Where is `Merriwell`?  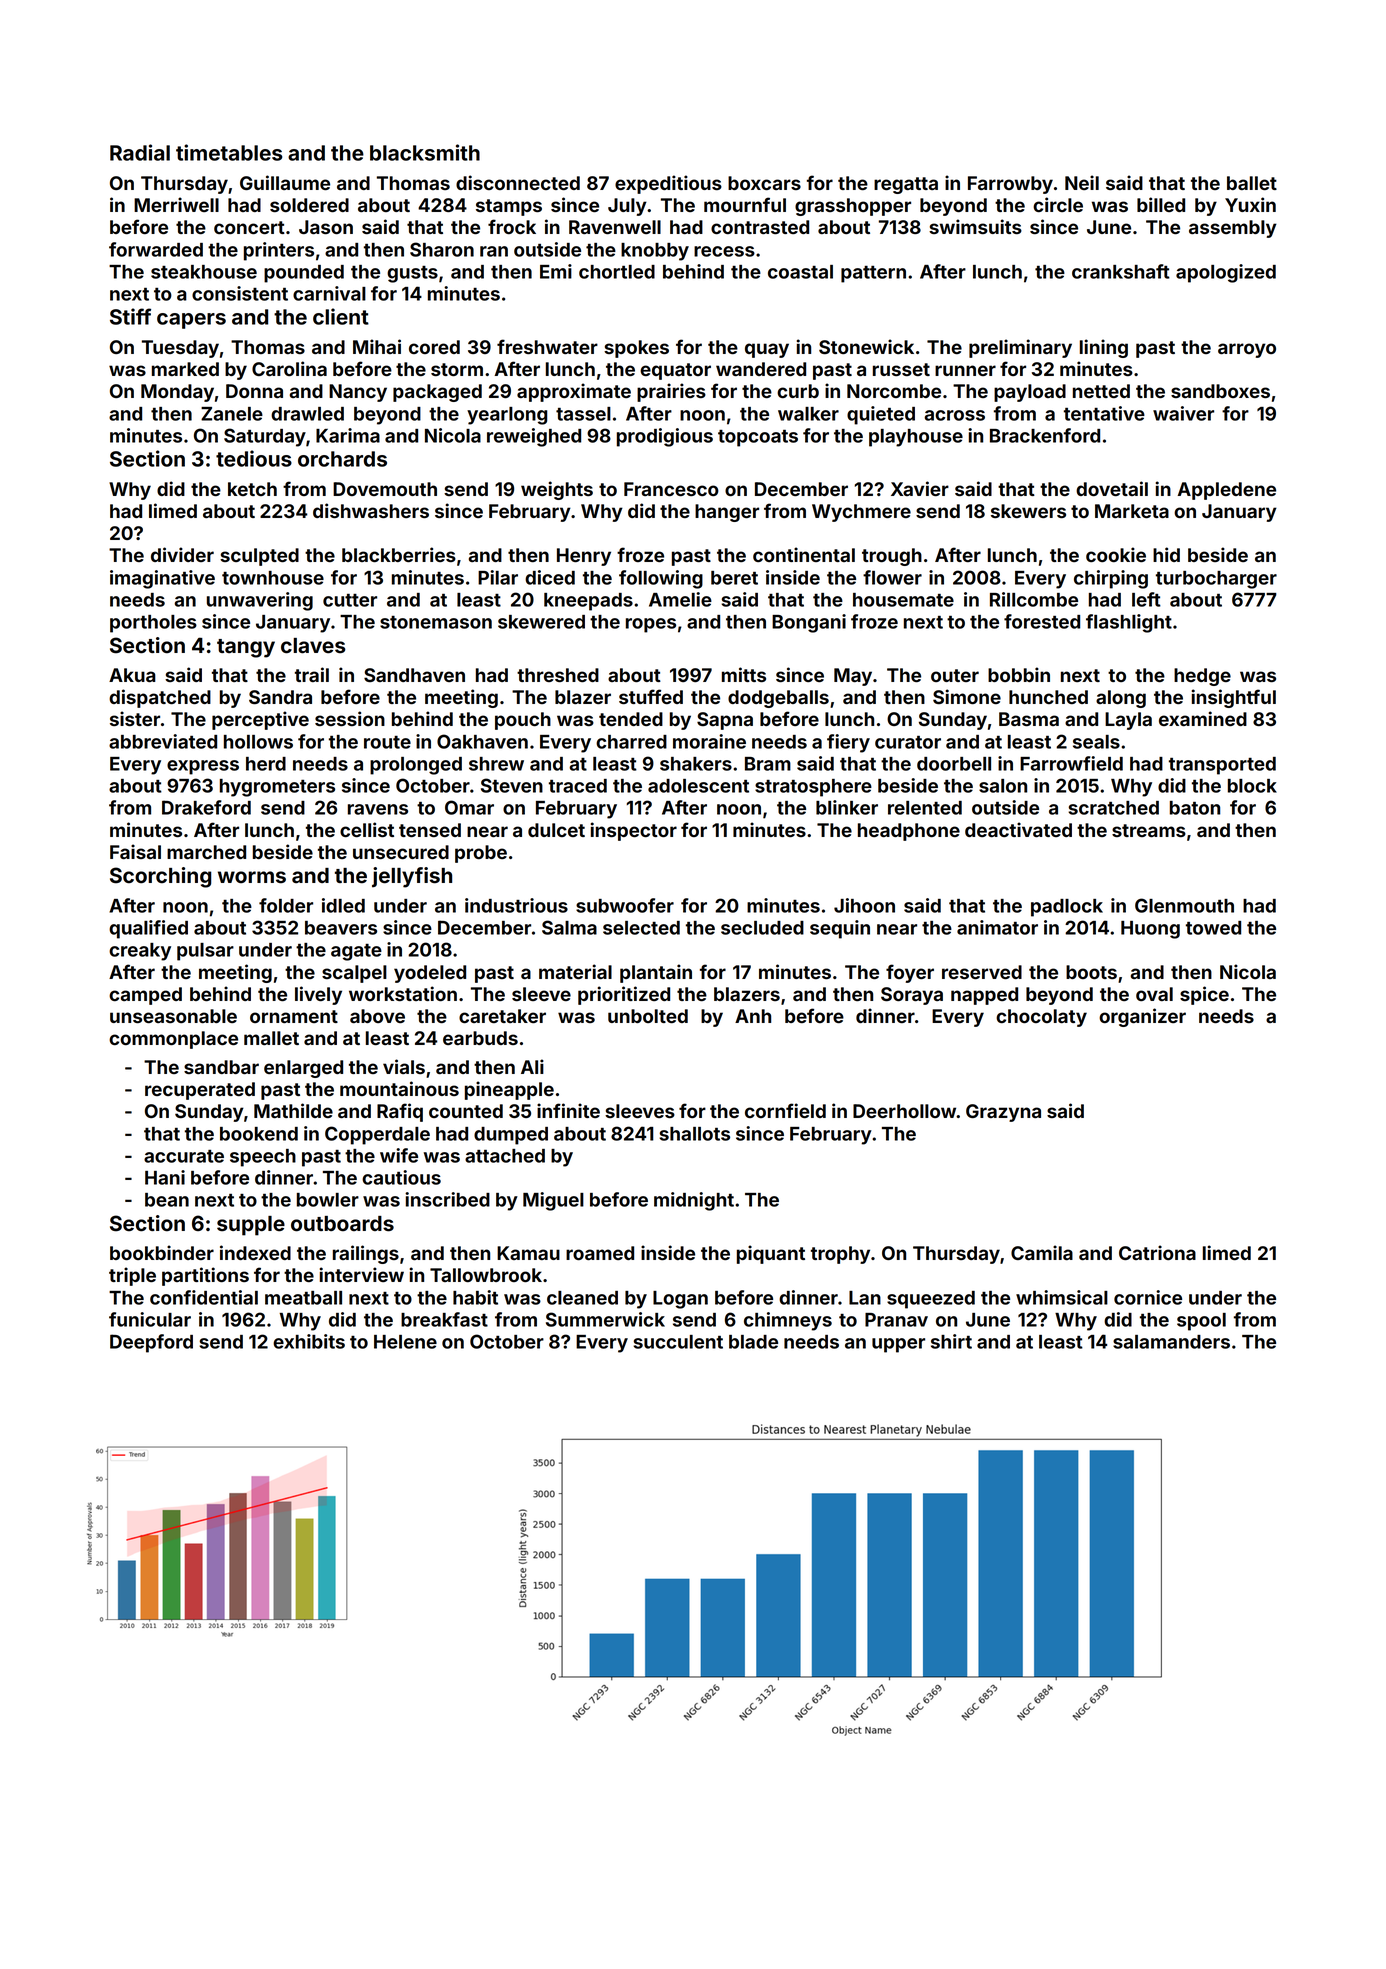
Merriwell is located at coordinates (176, 204).
